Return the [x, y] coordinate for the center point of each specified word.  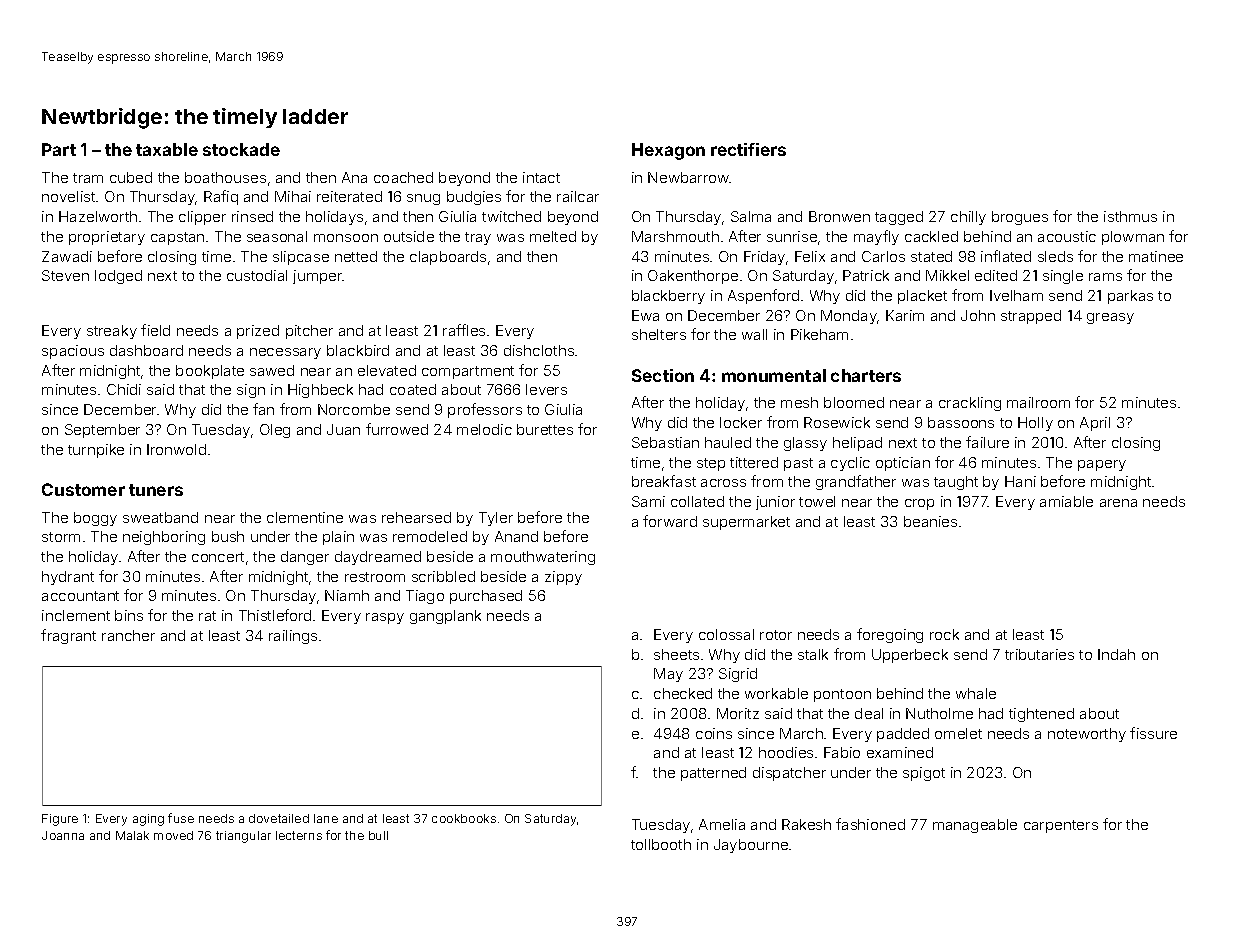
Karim [905, 315]
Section [663, 375]
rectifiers [748, 149]
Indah [1116, 654]
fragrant [68, 636]
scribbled [443, 576]
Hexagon [668, 151]
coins [714, 733]
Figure [60, 820]
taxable [167, 149]
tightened [1041, 715]
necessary [285, 353]
